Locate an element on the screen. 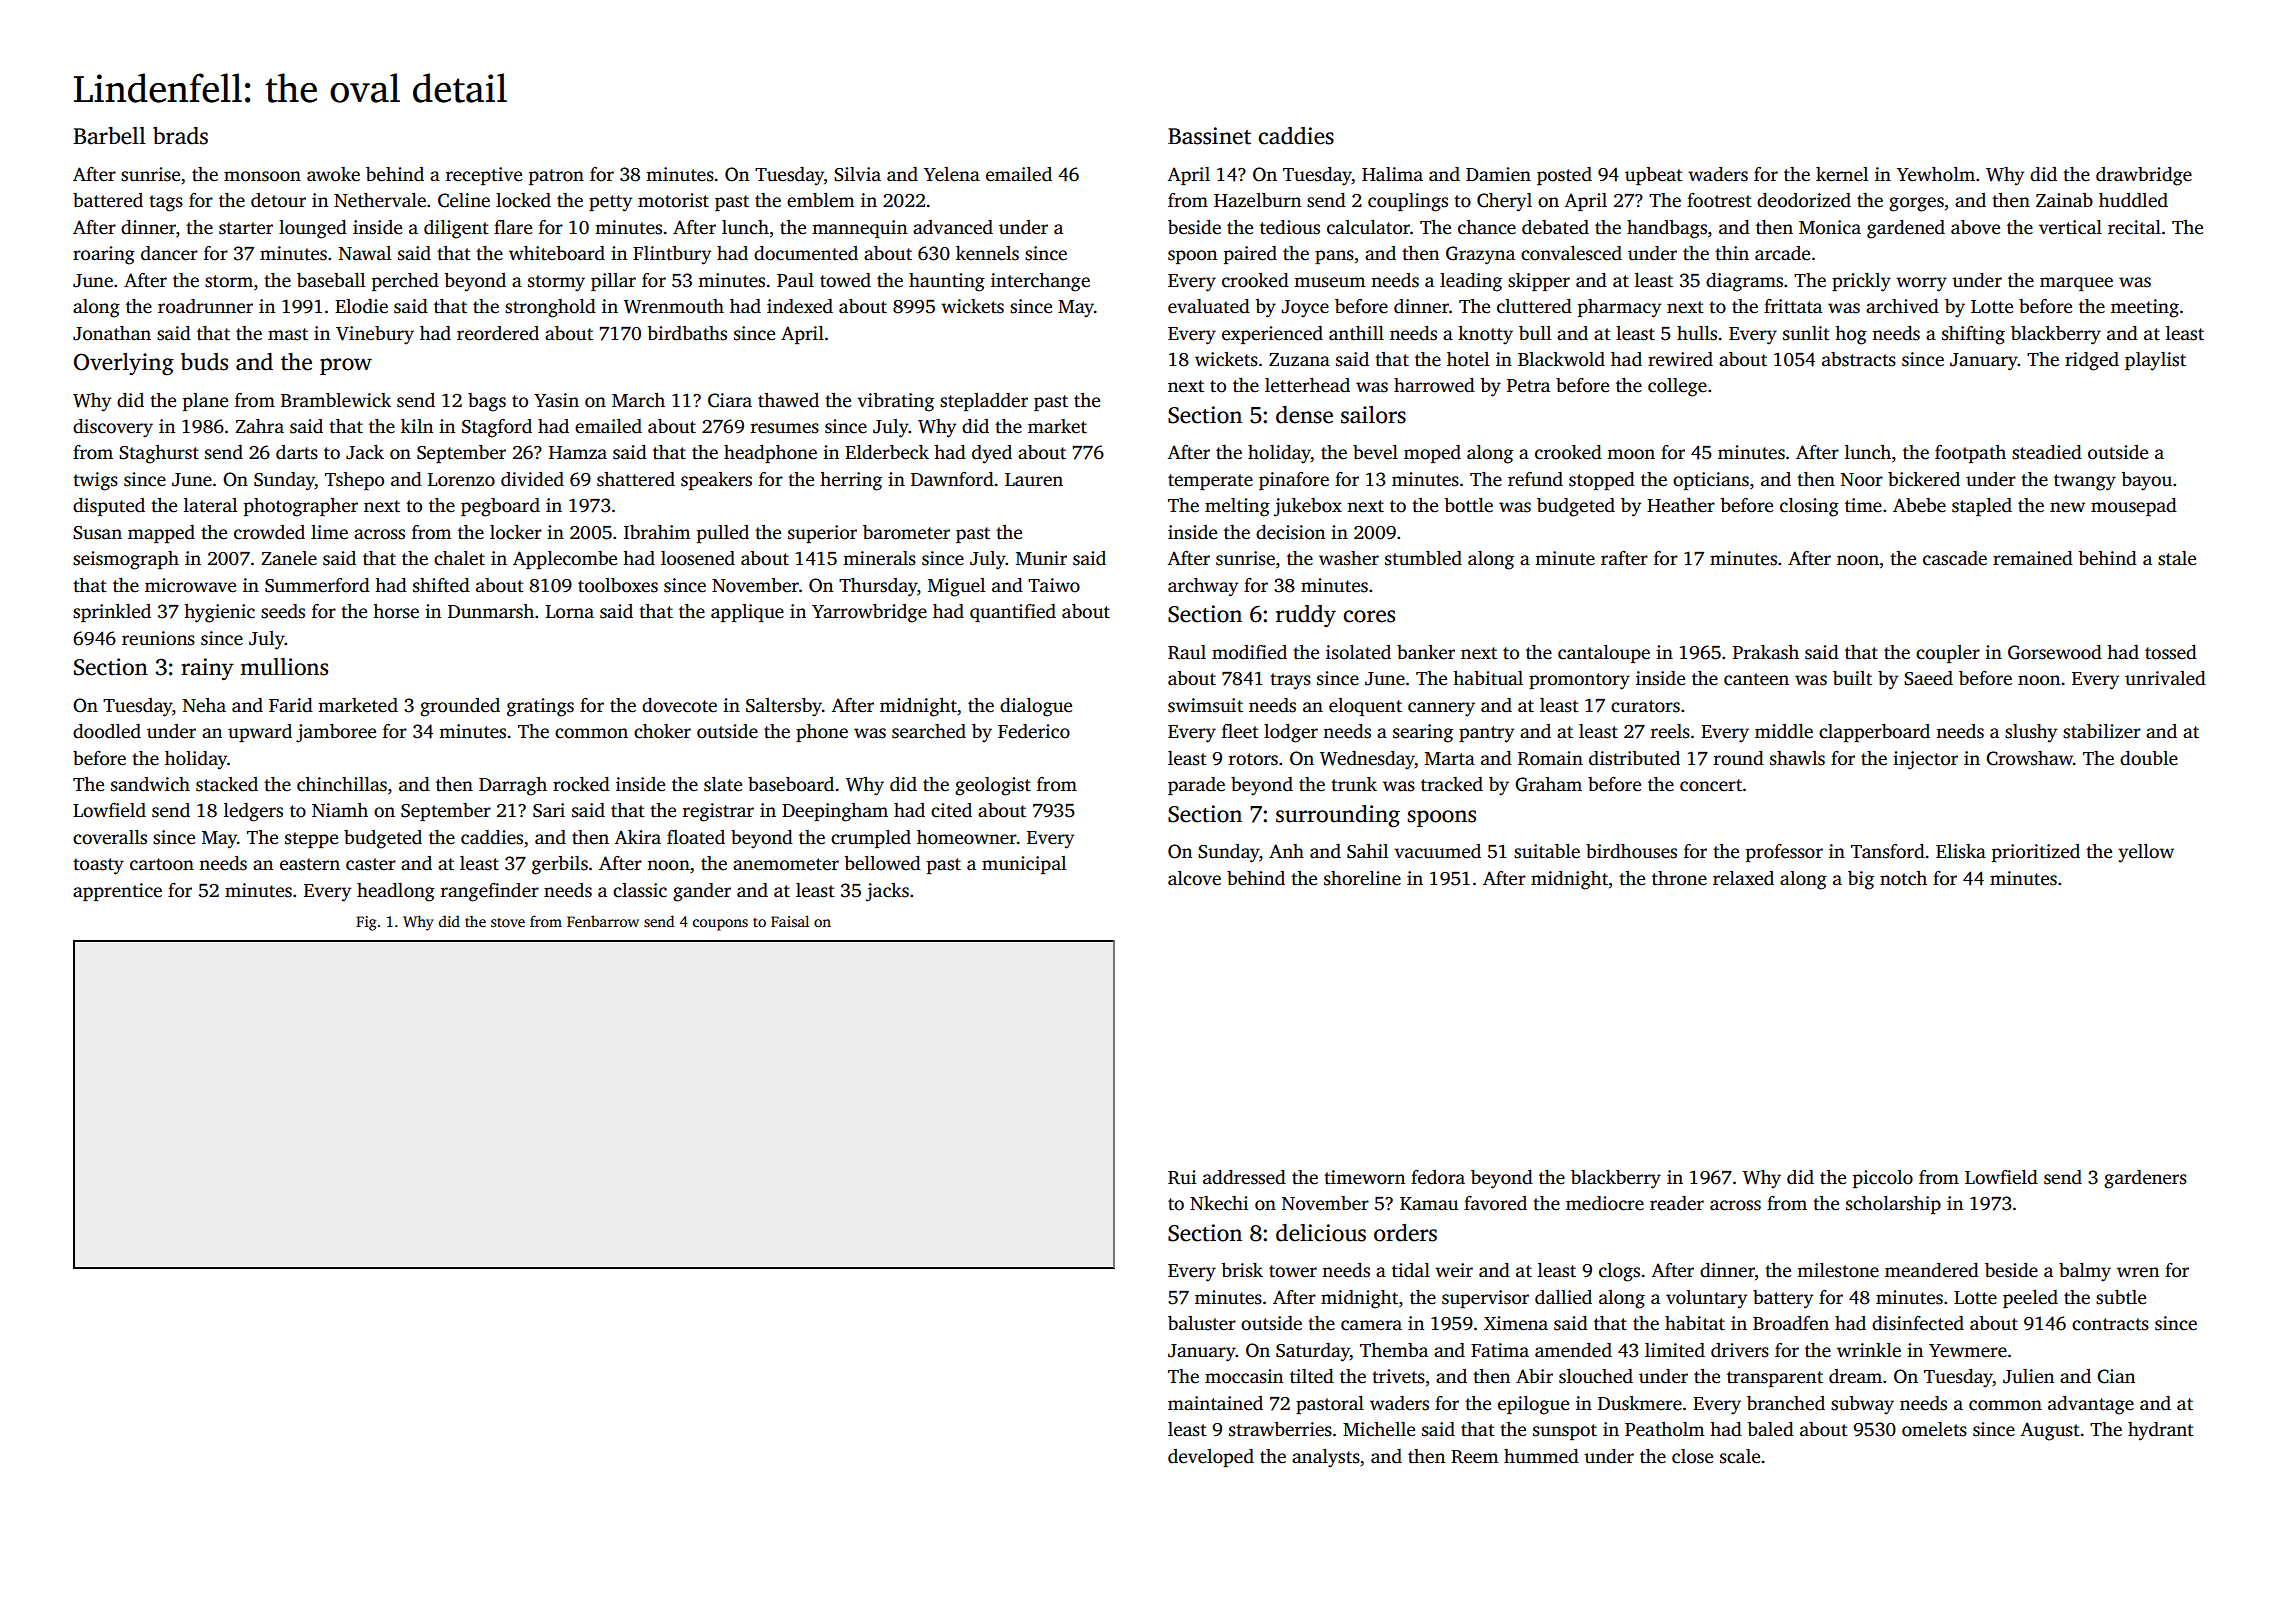  maintained is located at coordinates (1215, 1403).
